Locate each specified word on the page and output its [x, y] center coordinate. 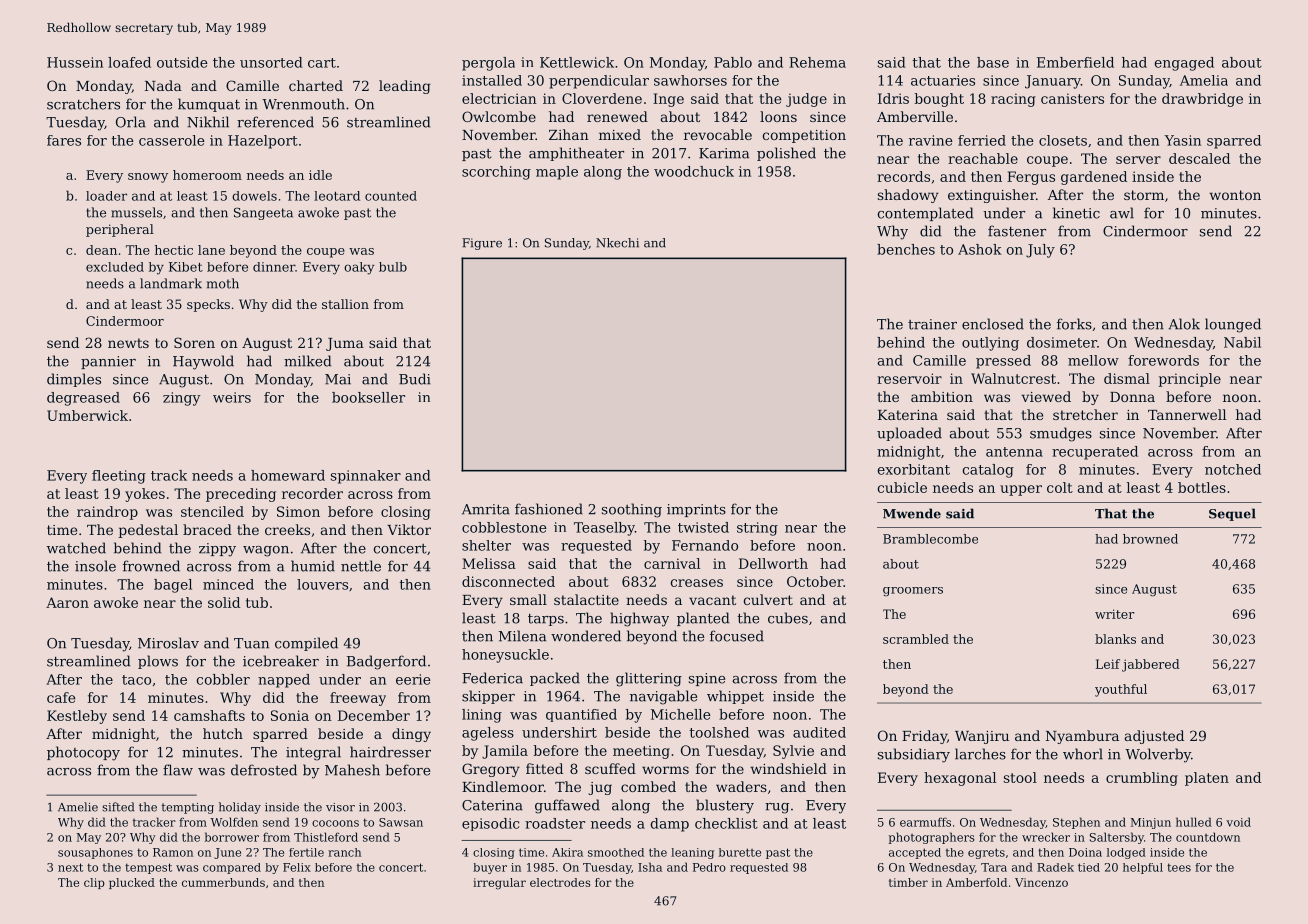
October [815, 581]
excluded [115, 267]
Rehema [817, 62]
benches [906, 249]
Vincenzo [1041, 882]
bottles [1202, 487]
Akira [567, 852]
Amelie [78, 807]
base [993, 62]
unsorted [271, 62]
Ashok [980, 249]
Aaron [67, 602]
